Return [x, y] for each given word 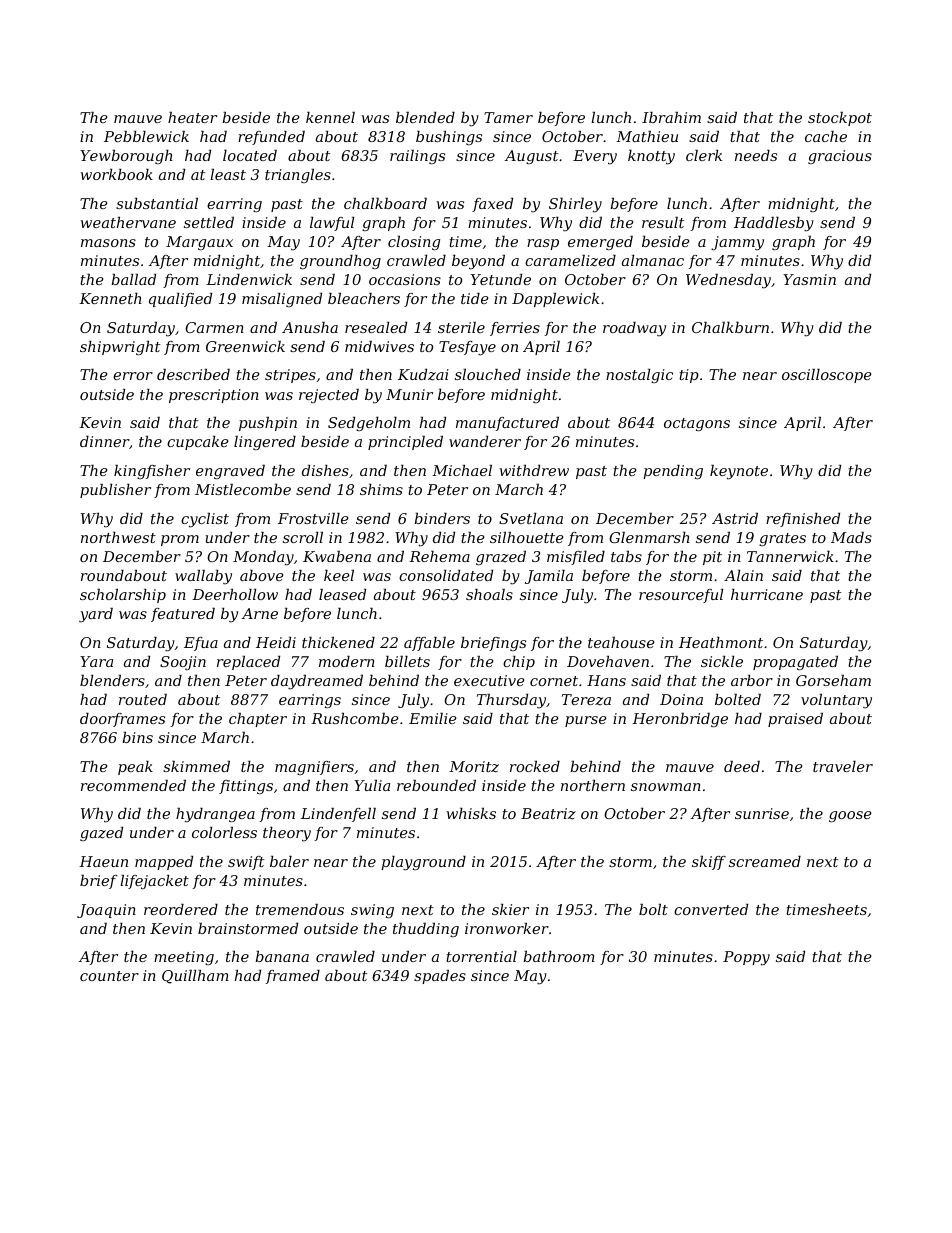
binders [442, 518]
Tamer [508, 117]
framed [293, 977]
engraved [230, 472]
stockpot [840, 119]
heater [192, 117]
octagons [697, 424]
